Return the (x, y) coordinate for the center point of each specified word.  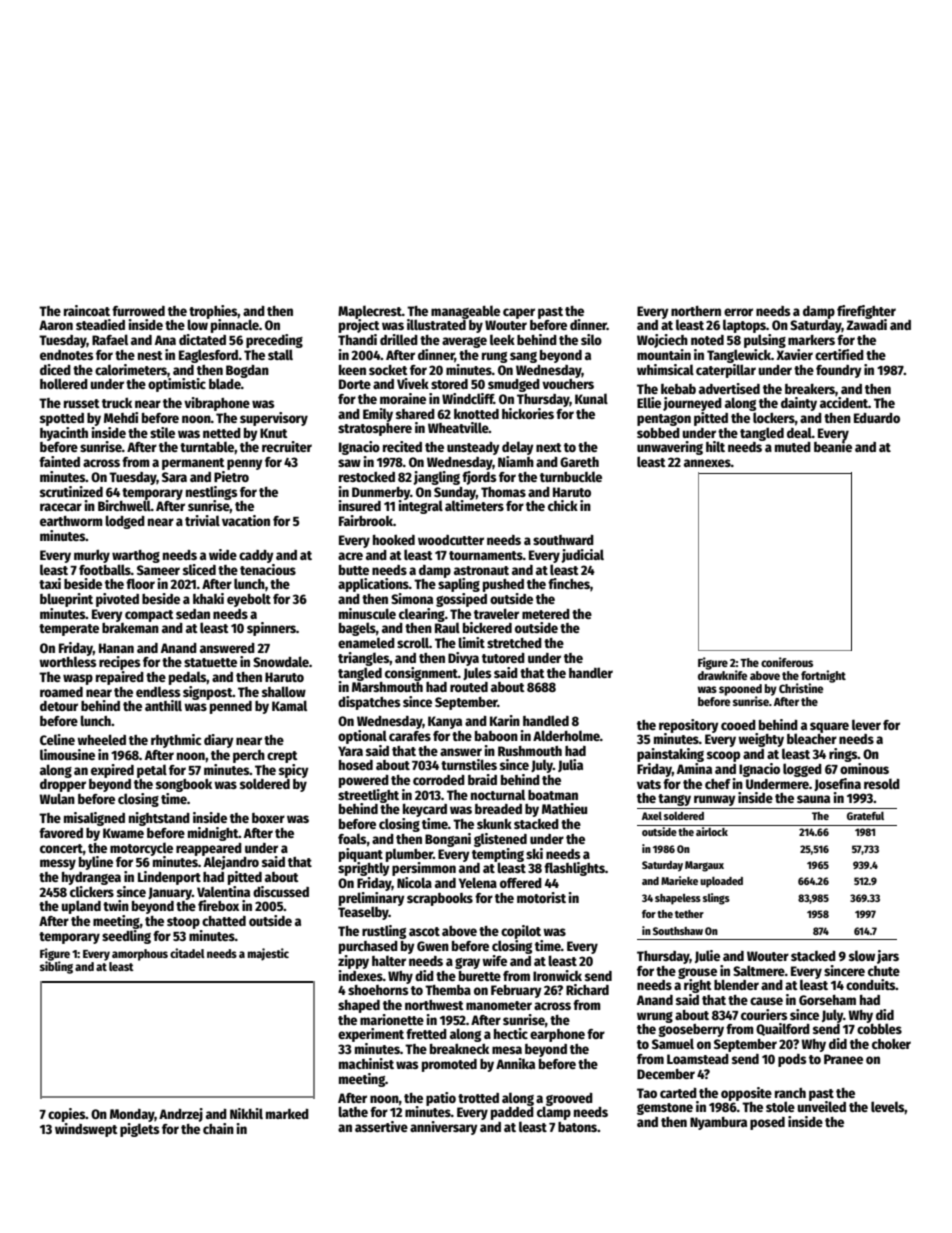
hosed (356, 765)
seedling (126, 937)
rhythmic (176, 741)
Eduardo (877, 418)
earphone (557, 1035)
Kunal (591, 398)
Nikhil (246, 1113)
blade (225, 383)
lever (866, 724)
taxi (50, 583)
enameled (366, 642)
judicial (582, 556)
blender (736, 984)
